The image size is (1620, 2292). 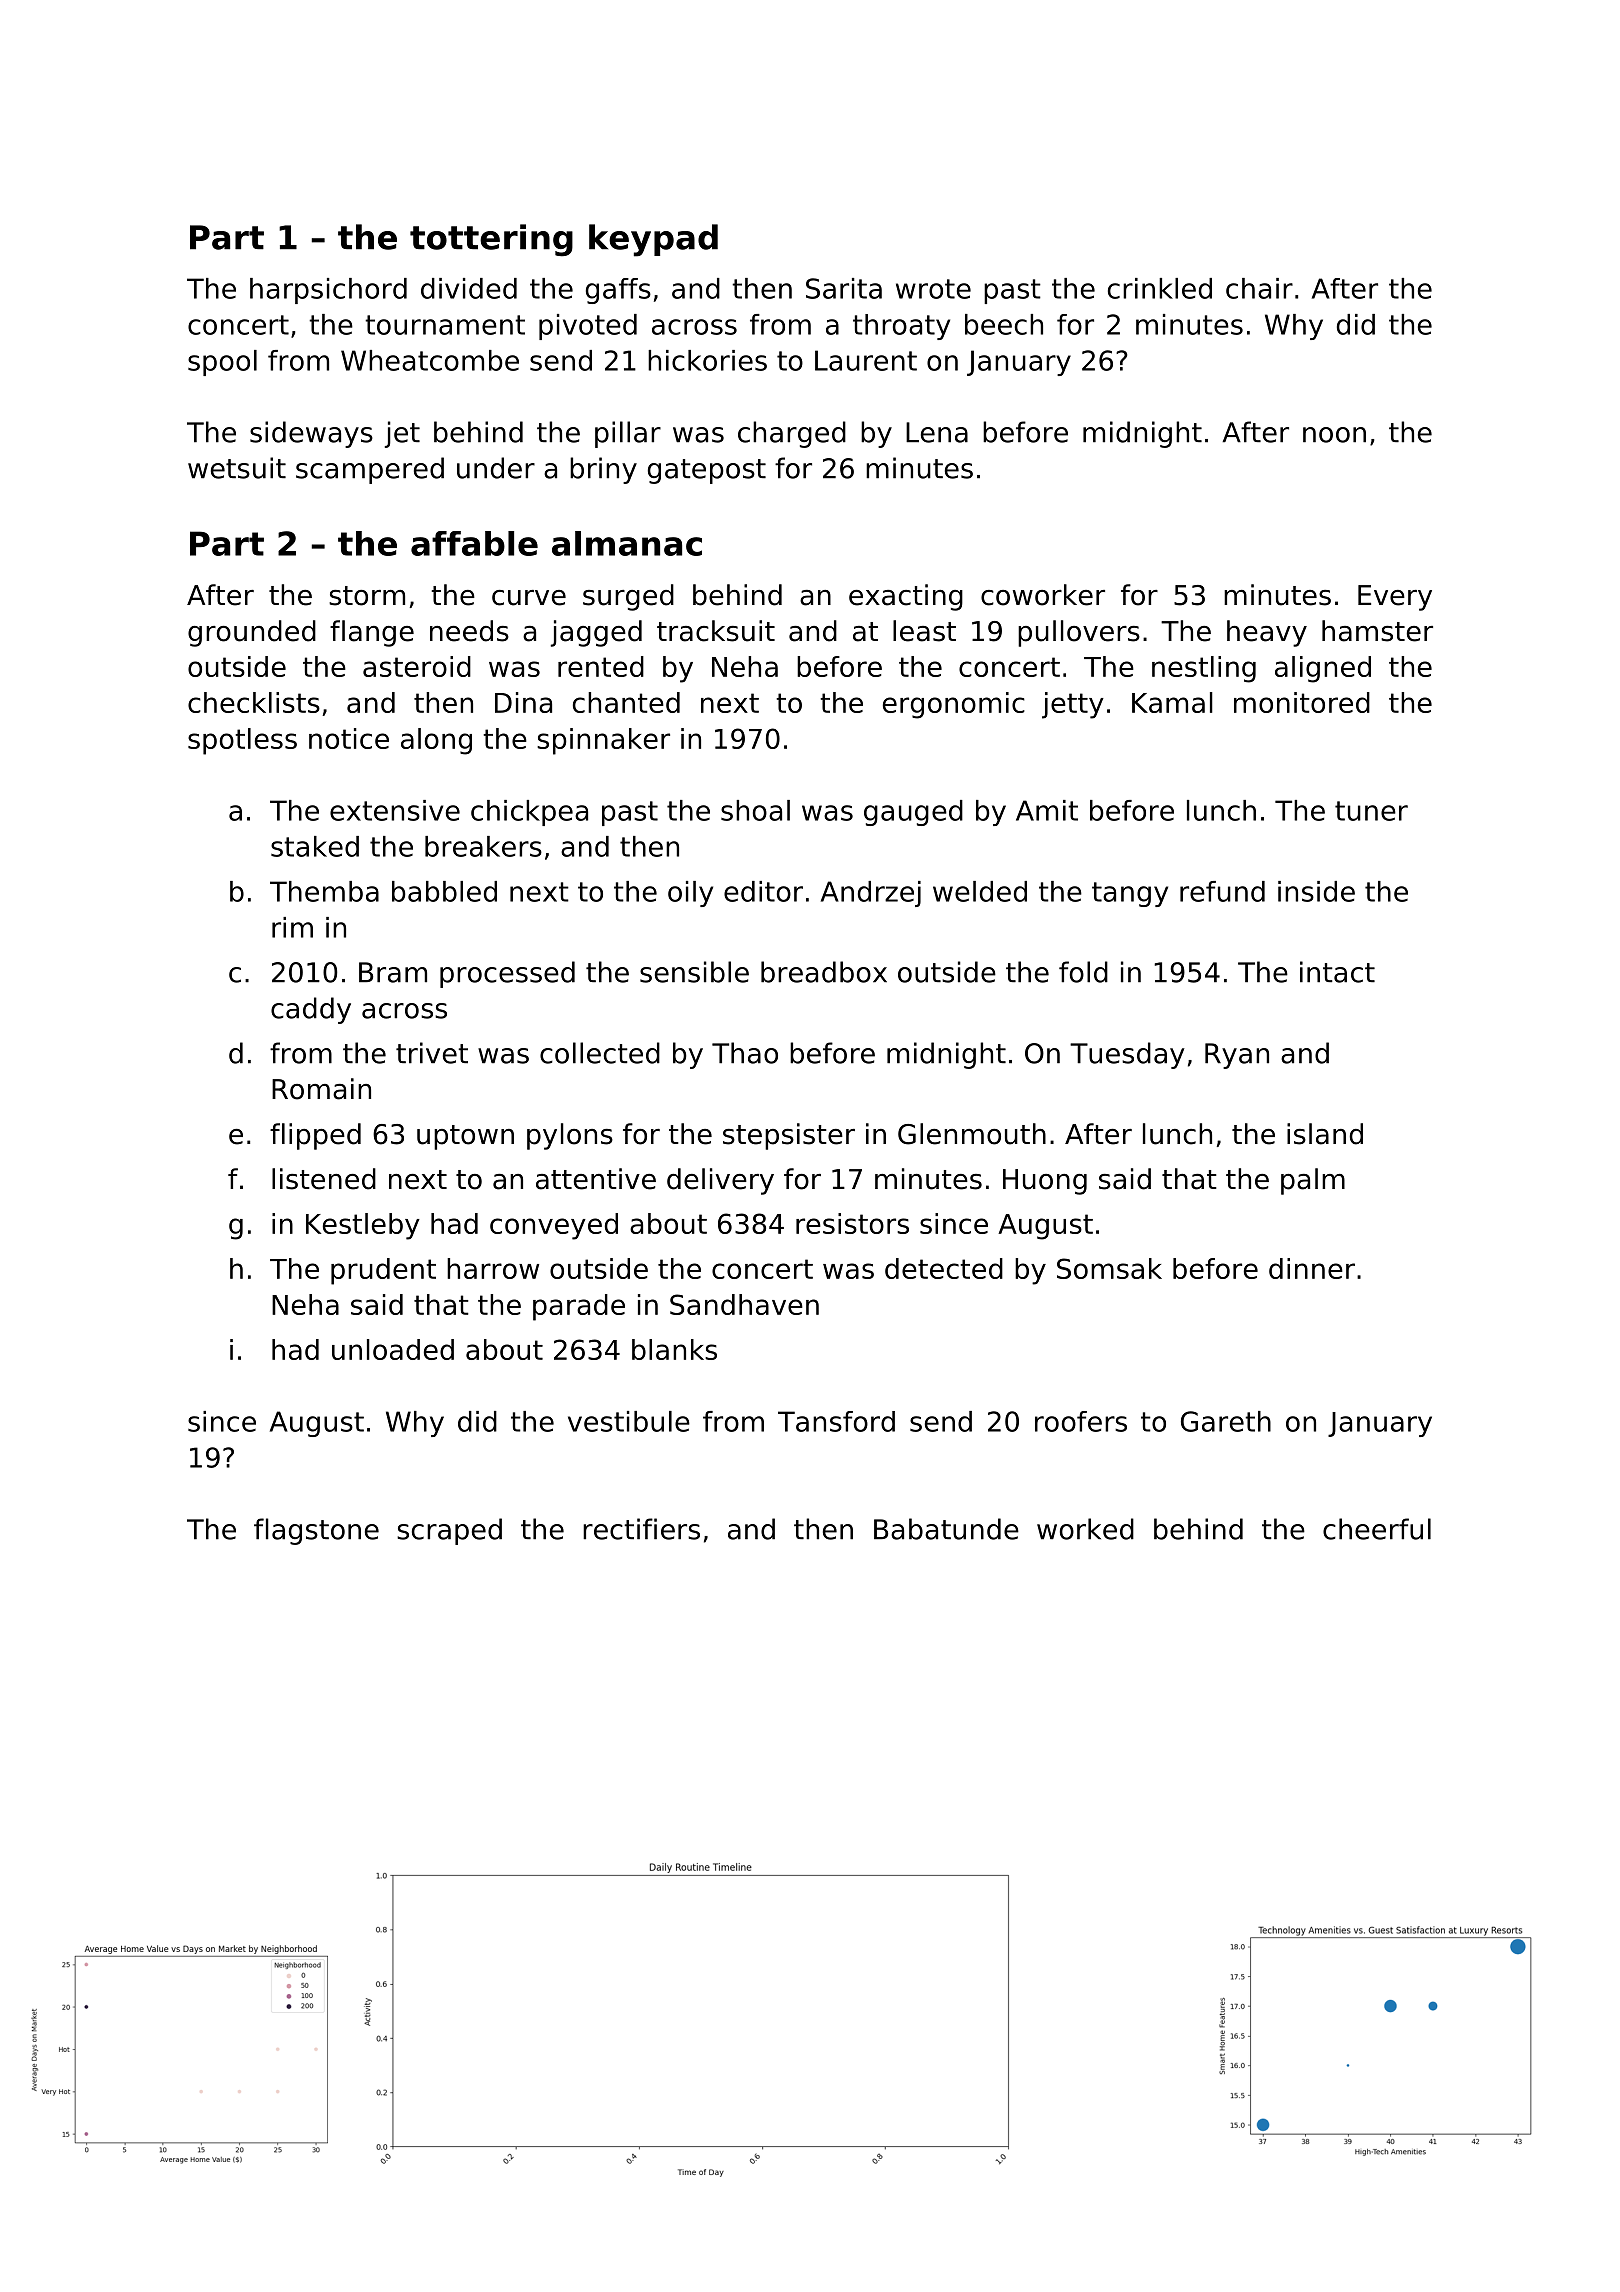 I want to click on detected, so click(x=944, y=1268).
